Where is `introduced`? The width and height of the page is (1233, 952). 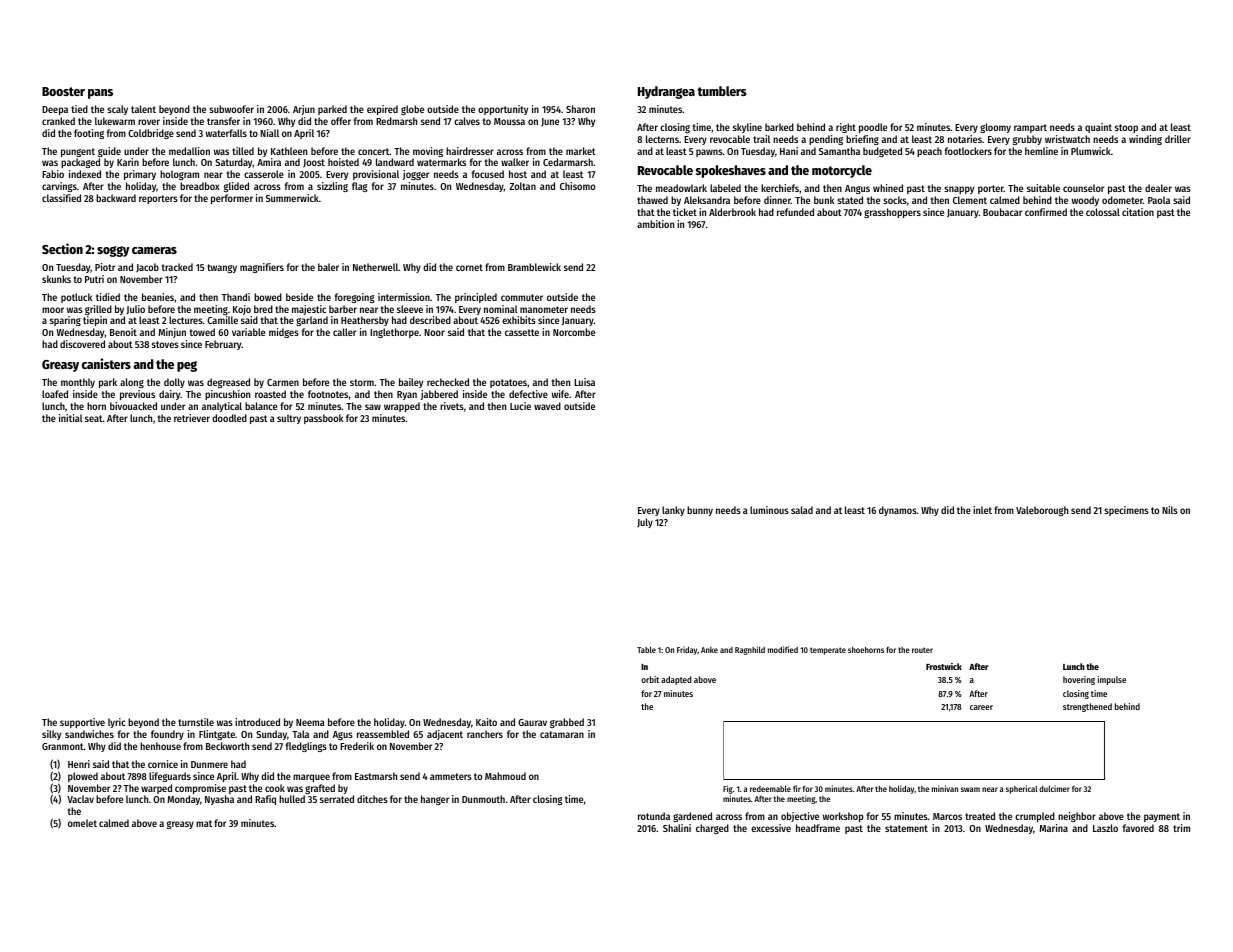 introduced is located at coordinates (257, 722).
